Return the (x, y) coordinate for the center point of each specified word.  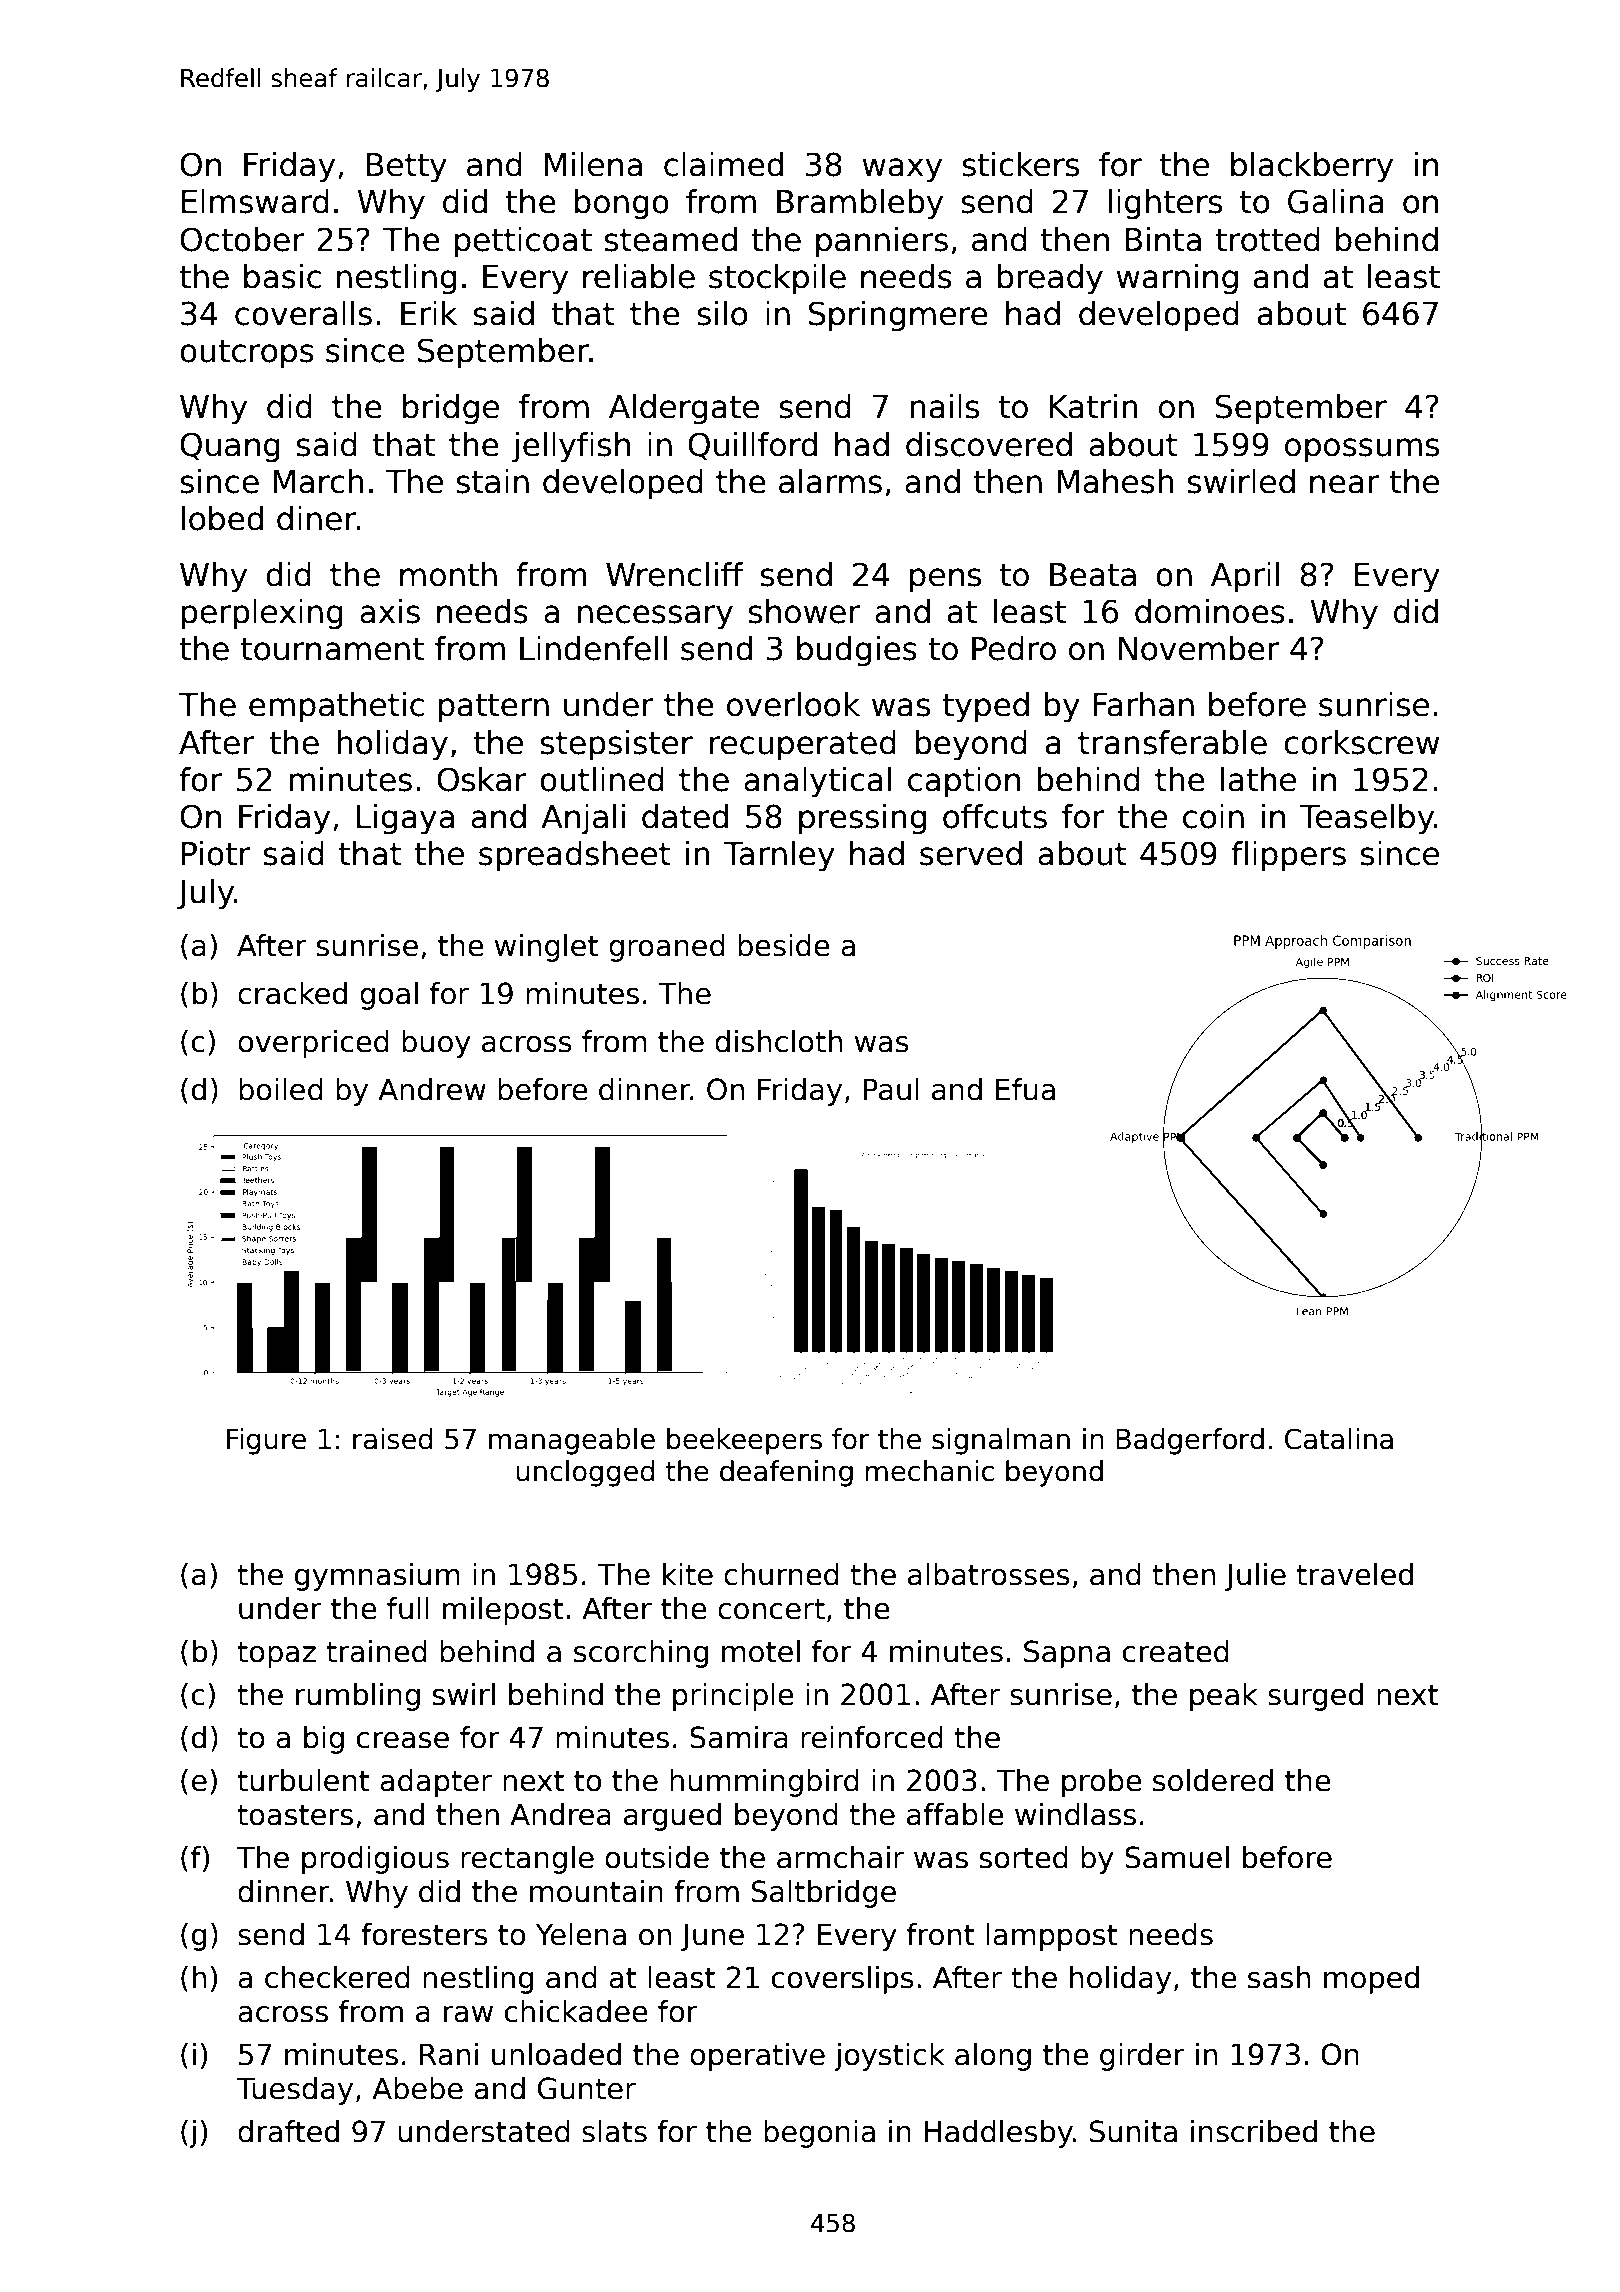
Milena (593, 164)
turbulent (303, 1780)
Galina (1336, 201)
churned (781, 1574)
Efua (1025, 1089)
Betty (407, 168)
